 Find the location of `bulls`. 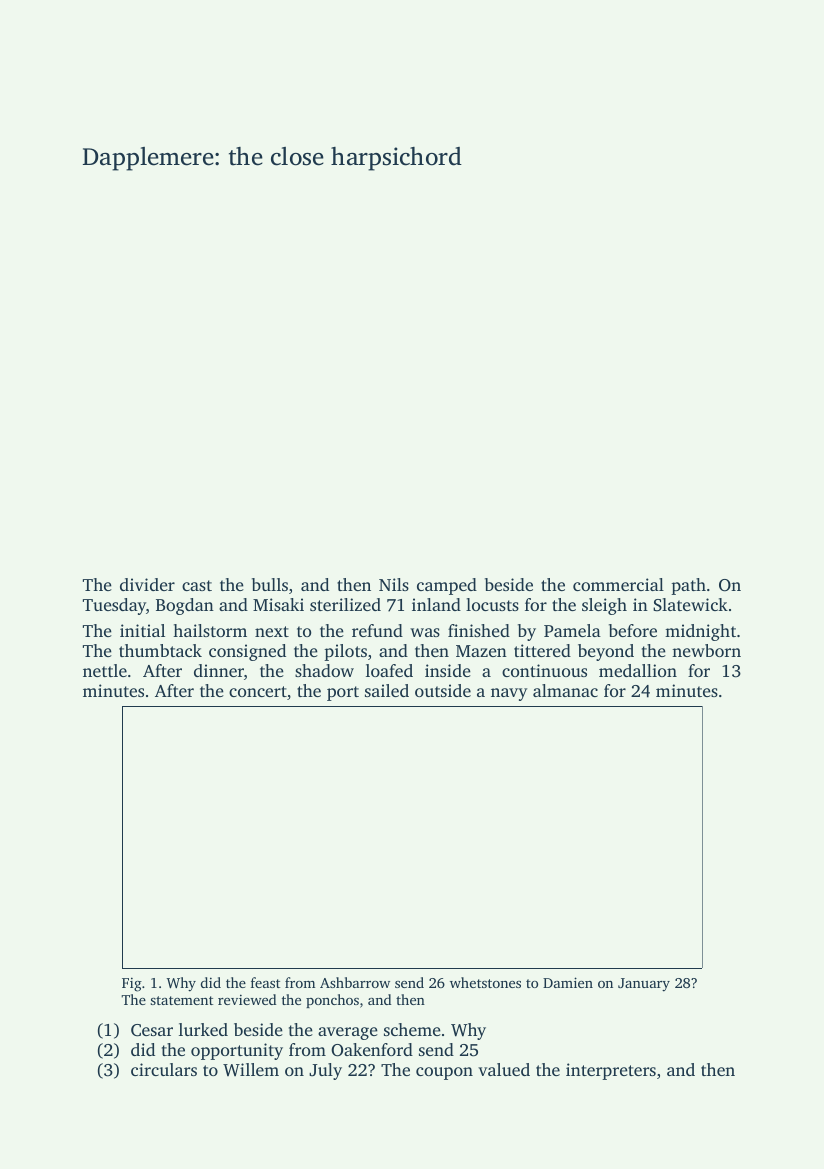

bulls is located at coordinates (270, 584).
